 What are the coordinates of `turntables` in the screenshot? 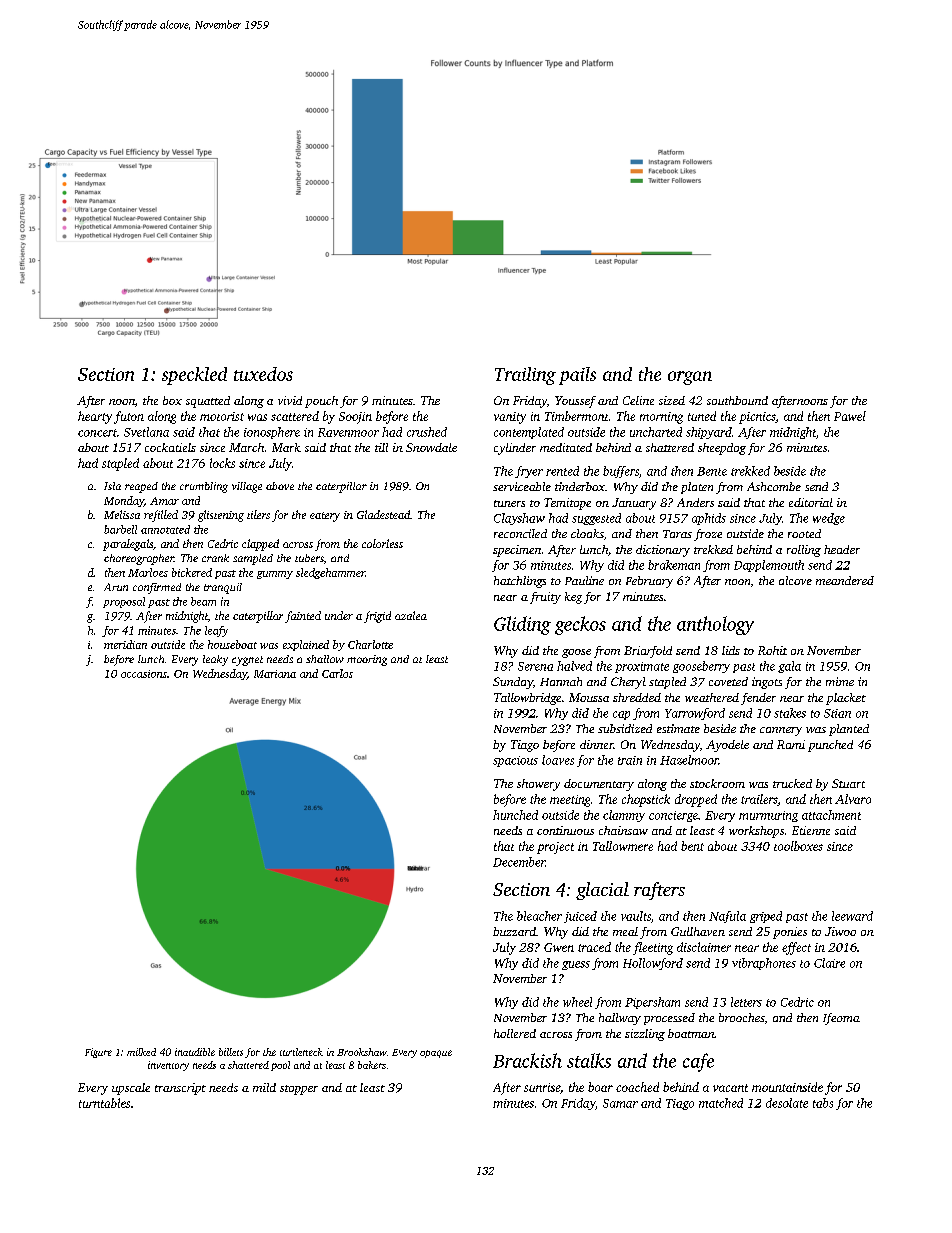 It's located at (104, 1103).
